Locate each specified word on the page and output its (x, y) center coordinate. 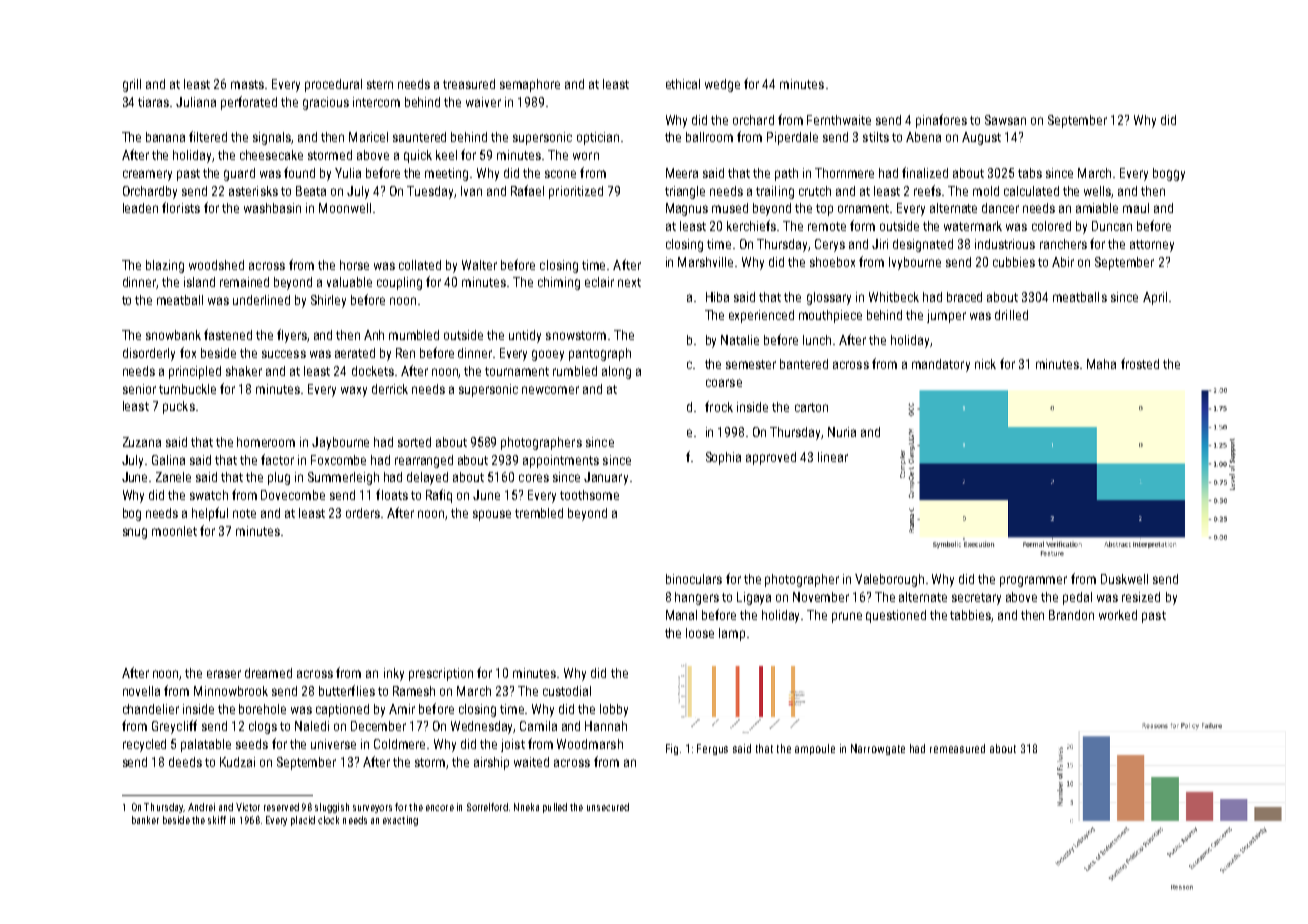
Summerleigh (343, 478)
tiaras (153, 102)
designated (923, 245)
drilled (1011, 315)
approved (771, 458)
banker (145, 820)
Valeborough (889, 580)
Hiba (717, 297)
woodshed (216, 265)
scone (560, 174)
